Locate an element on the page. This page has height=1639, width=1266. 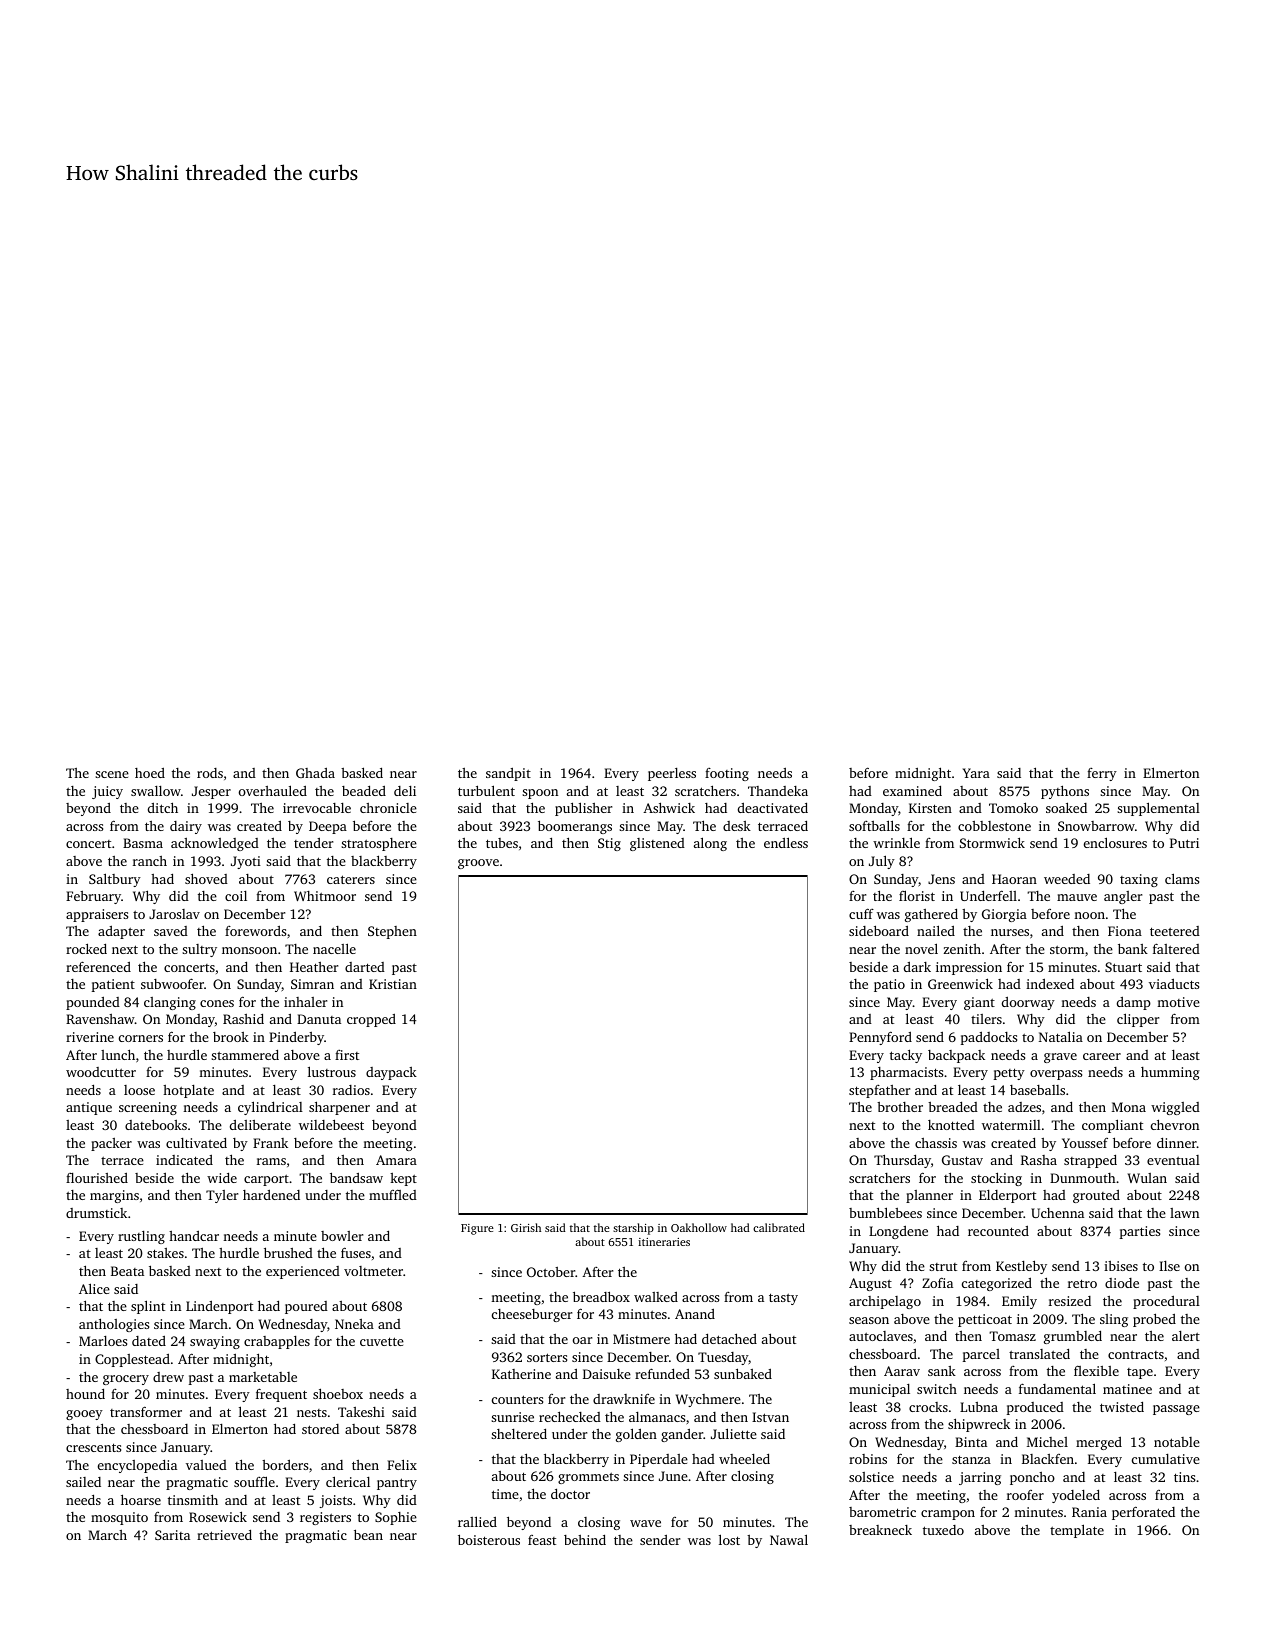
Jens is located at coordinates (941, 879).
